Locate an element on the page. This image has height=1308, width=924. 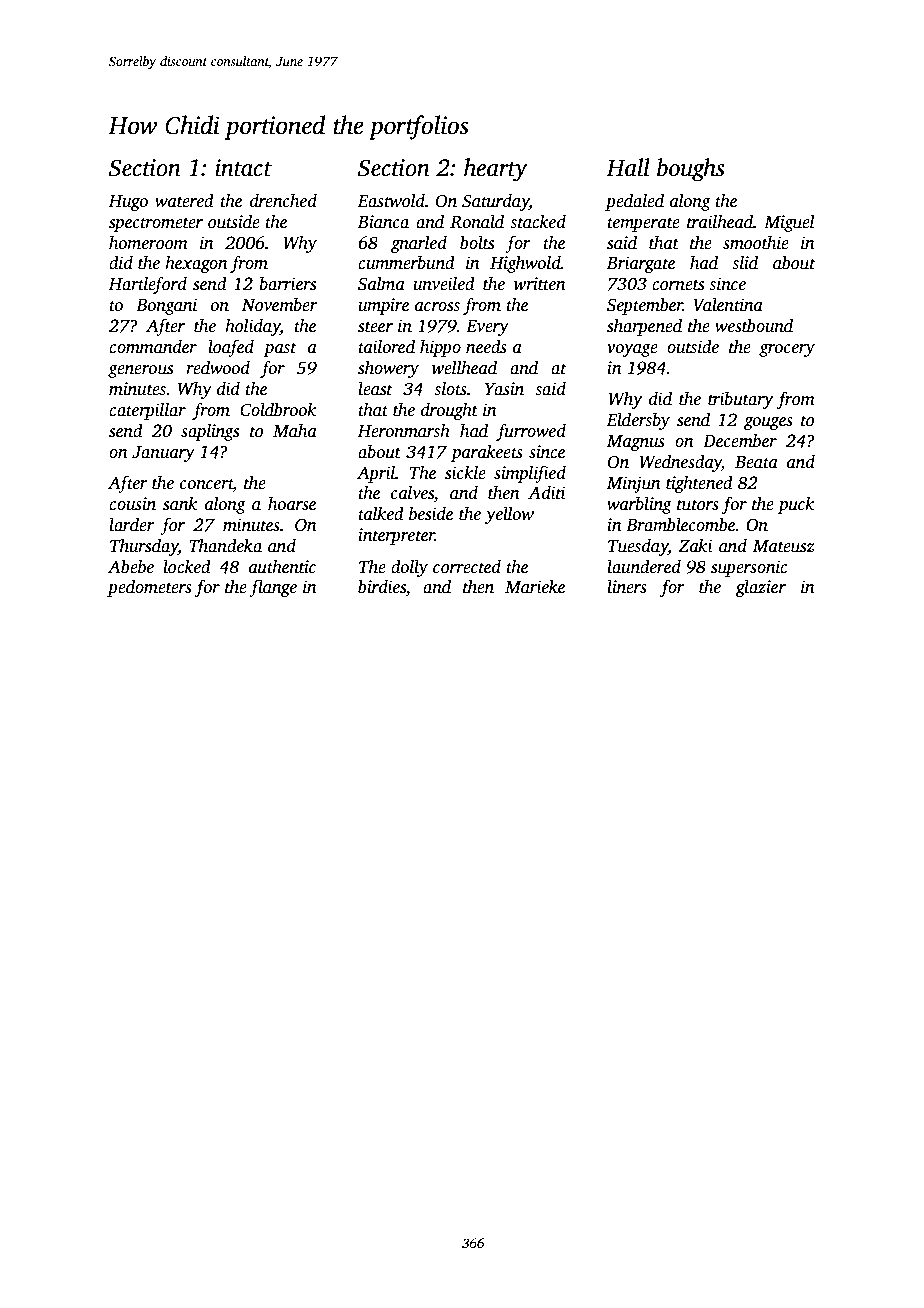
yellow is located at coordinates (509, 515).
